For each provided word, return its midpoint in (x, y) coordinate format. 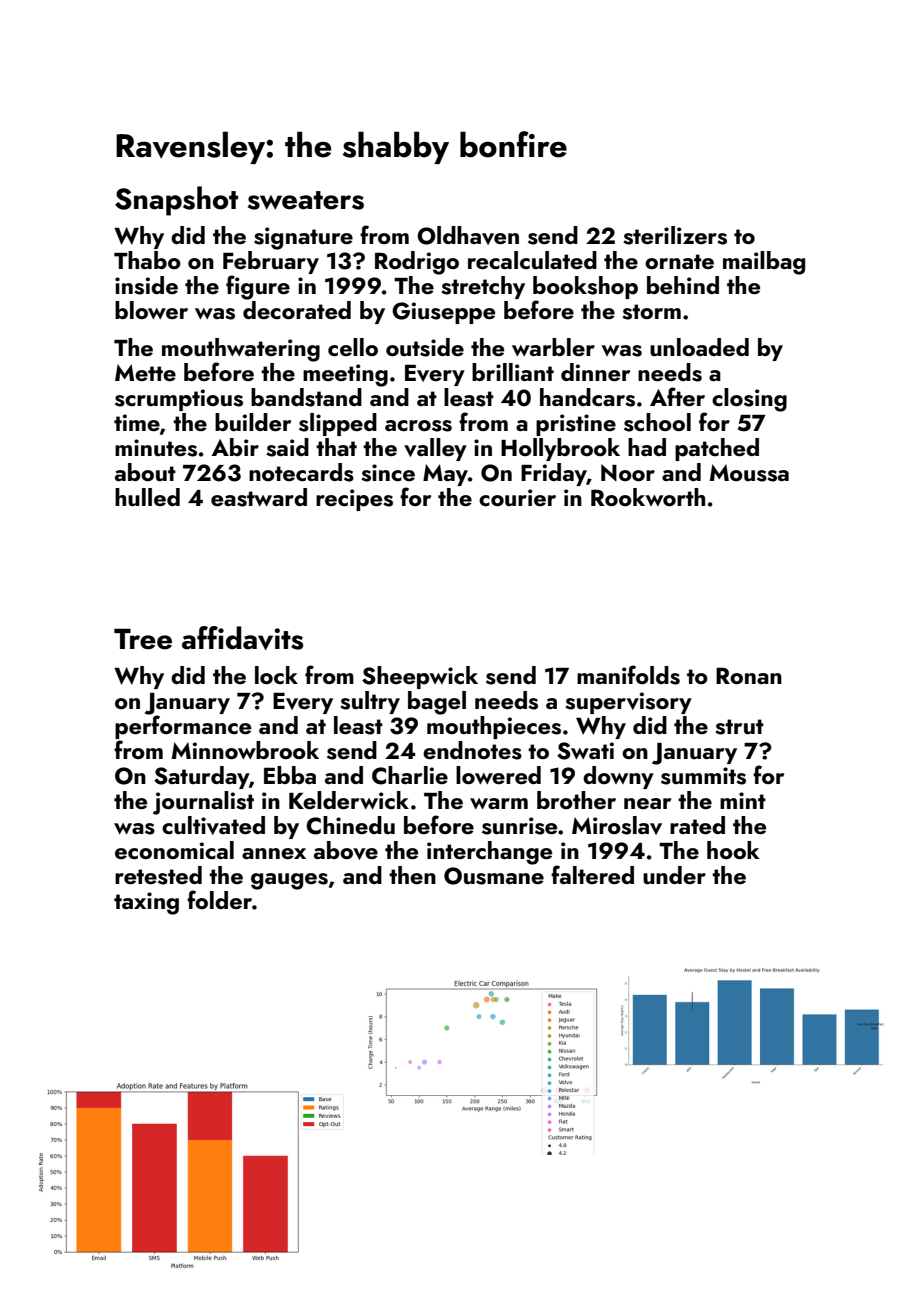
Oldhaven (468, 235)
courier (517, 497)
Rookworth (648, 497)
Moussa (749, 473)
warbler (553, 347)
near (647, 803)
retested (158, 875)
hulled (147, 497)
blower (151, 310)
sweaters (306, 200)
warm (499, 803)
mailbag (764, 263)
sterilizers (675, 235)
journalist (203, 803)
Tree (143, 639)
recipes (354, 500)
